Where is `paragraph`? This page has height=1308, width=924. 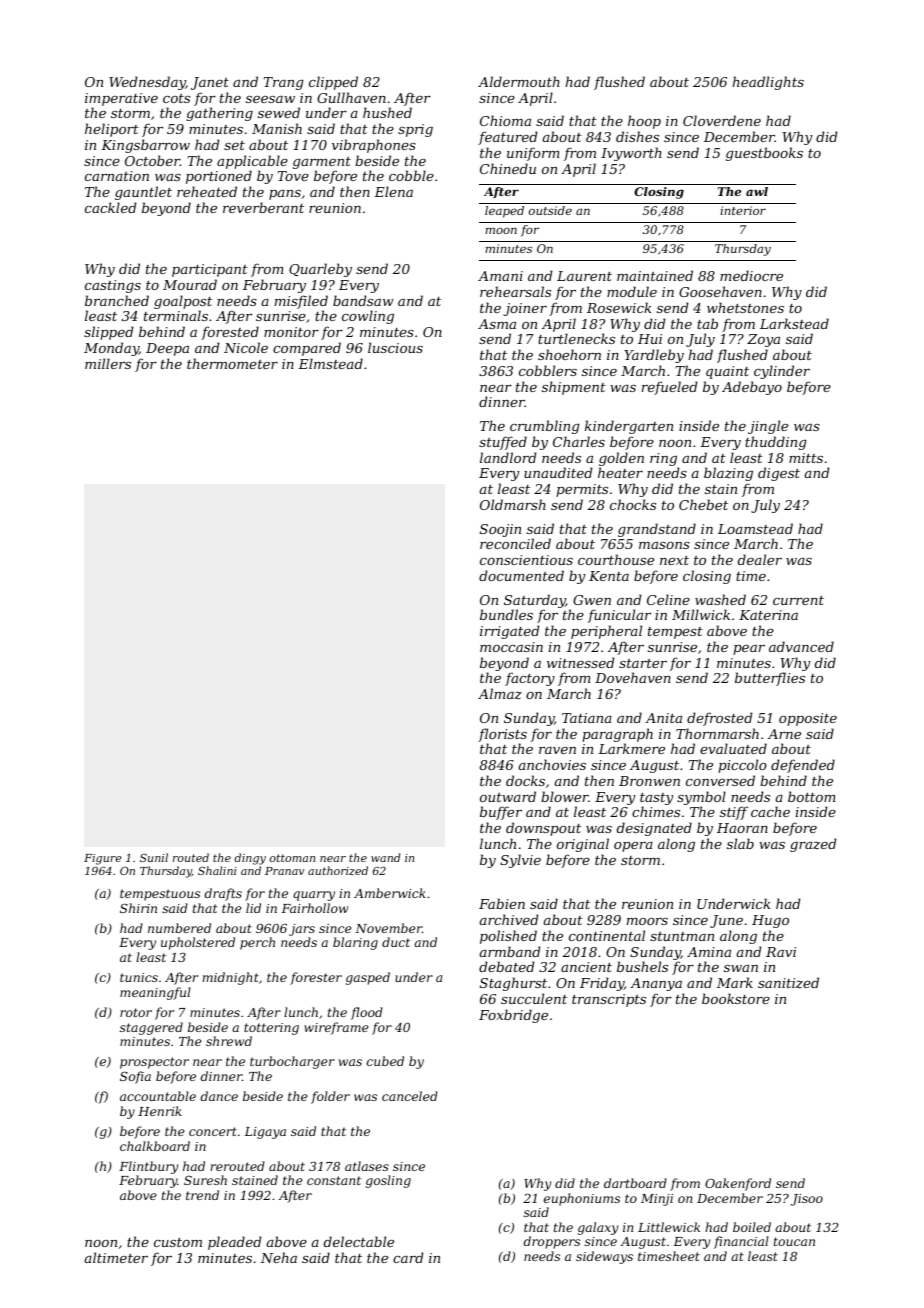 paragraph is located at coordinates (617, 735).
